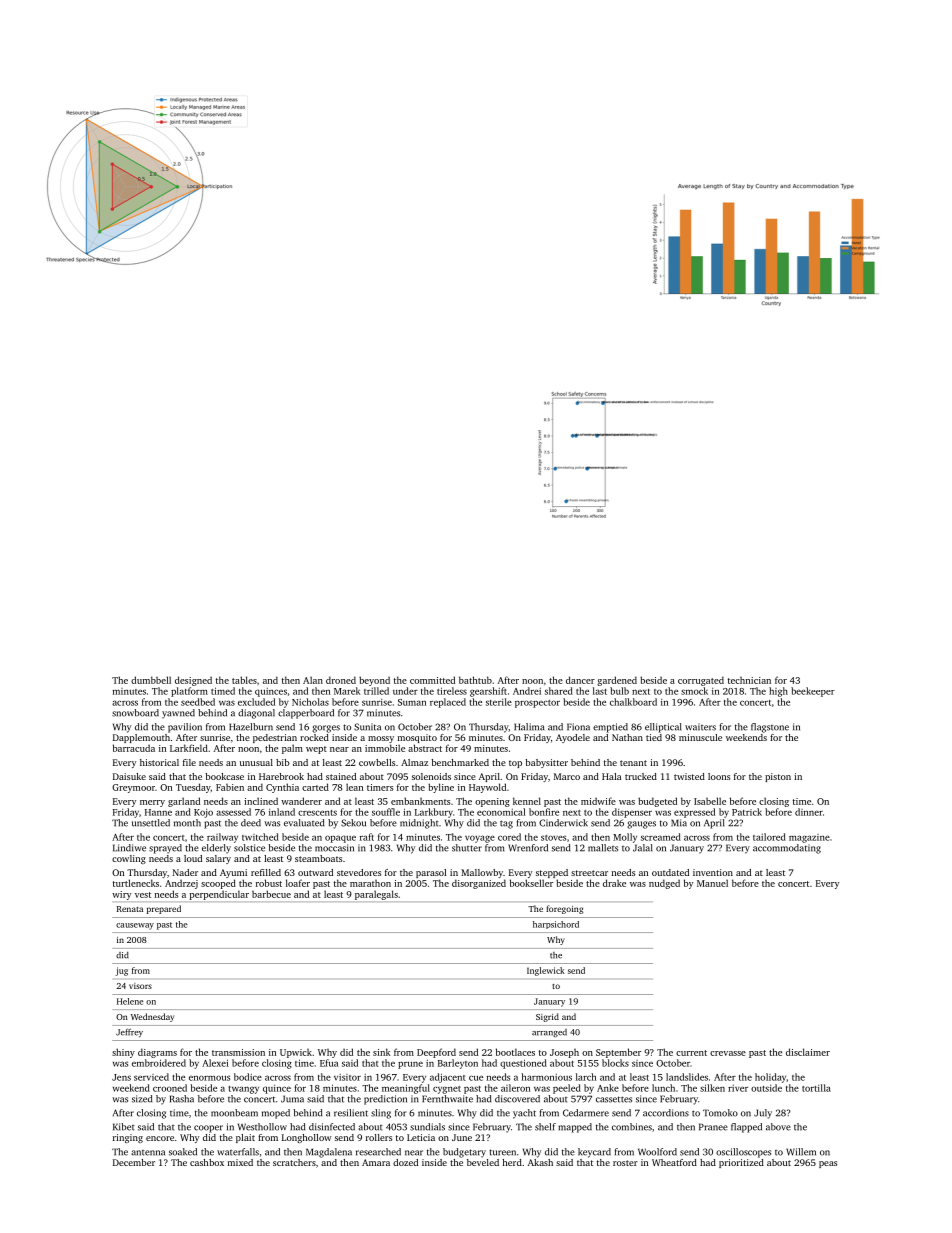 The height and width of the screenshot is (1233, 952). Describe the element at coordinates (134, 748) in the screenshot. I see `barracuda` at that location.
